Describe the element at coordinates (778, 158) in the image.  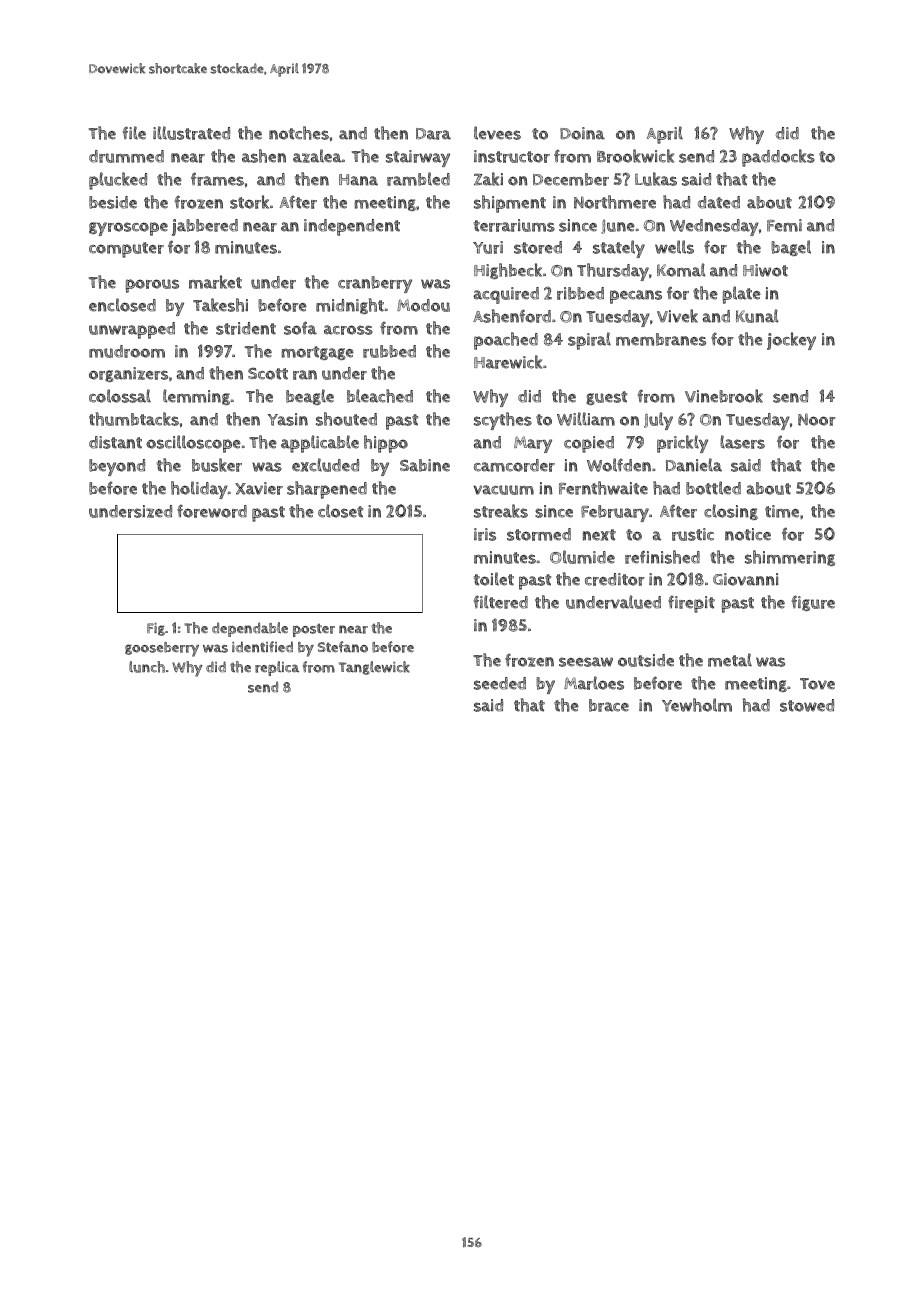
I see `paddocks` at that location.
